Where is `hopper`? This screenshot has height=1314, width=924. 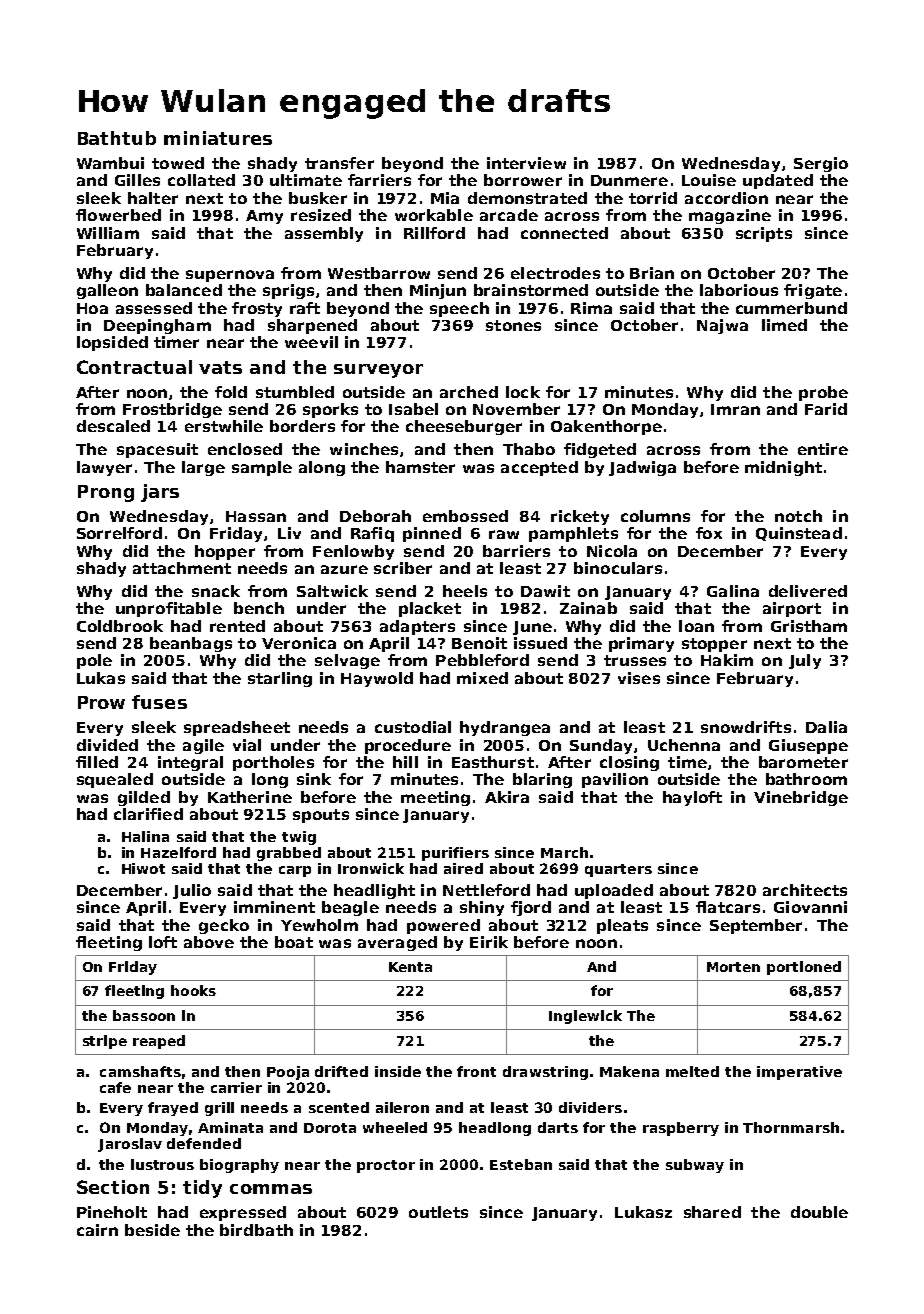 hopper is located at coordinates (225, 552).
